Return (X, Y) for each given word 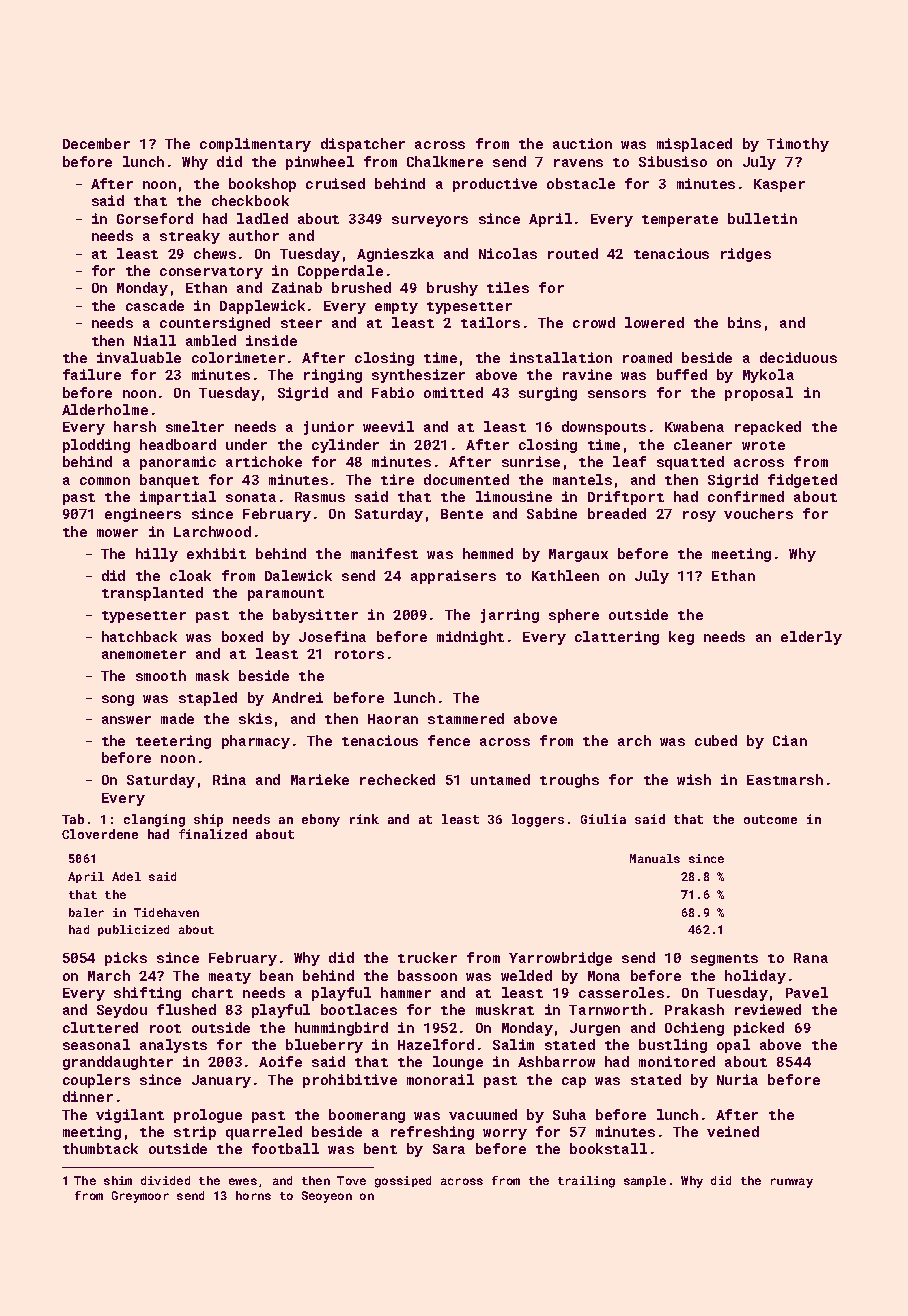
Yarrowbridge (560, 959)
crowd (594, 322)
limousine (514, 496)
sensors (617, 394)
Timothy (798, 145)
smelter (195, 426)
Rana (811, 958)
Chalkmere (445, 161)
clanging (154, 820)
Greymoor (140, 1197)
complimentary (255, 145)
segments (724, 960)
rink (364, 819)
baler (86, 912)
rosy (699, 516)
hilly (157, 555)
